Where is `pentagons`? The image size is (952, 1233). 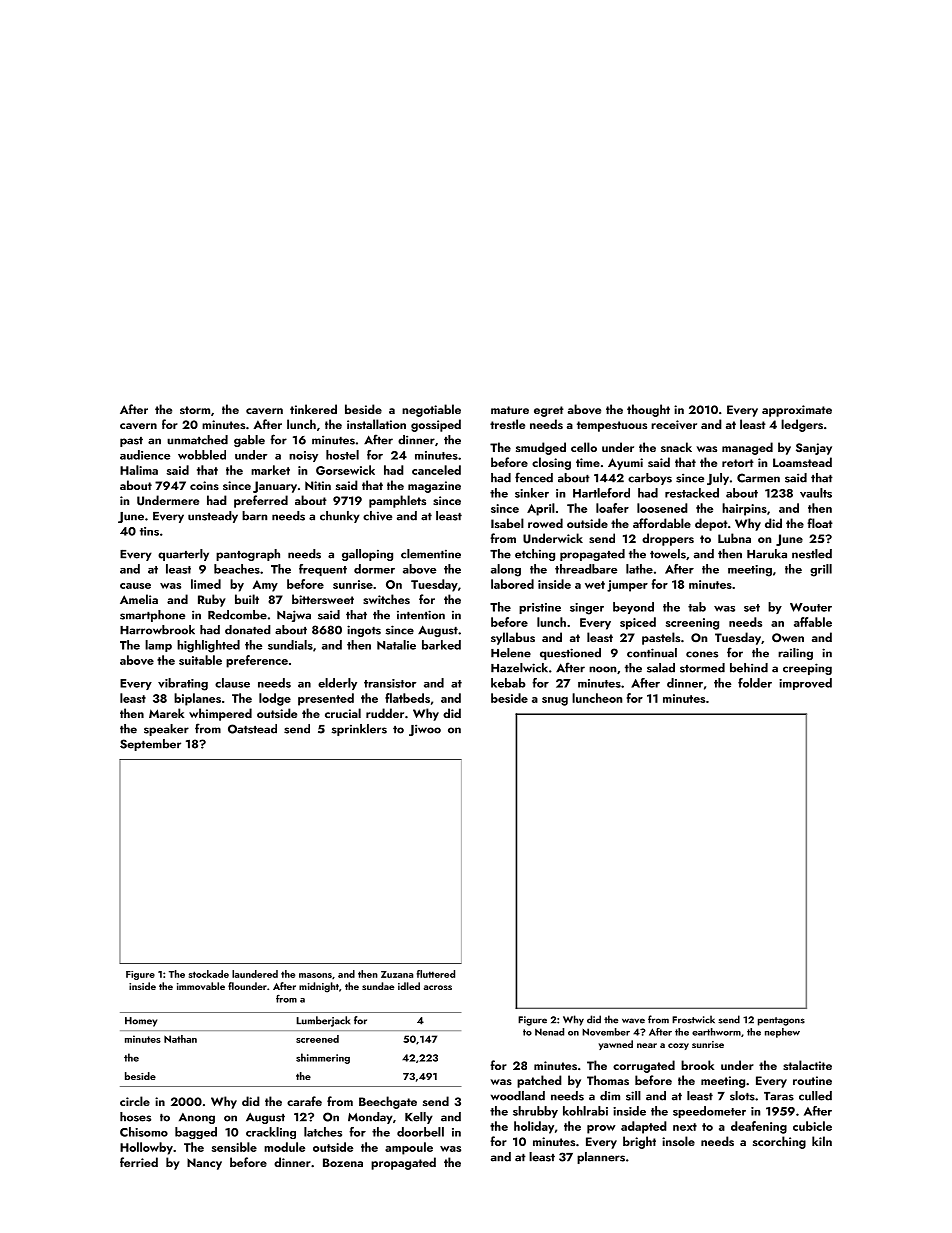 pentagons is located at coordinates (781, 1021).
